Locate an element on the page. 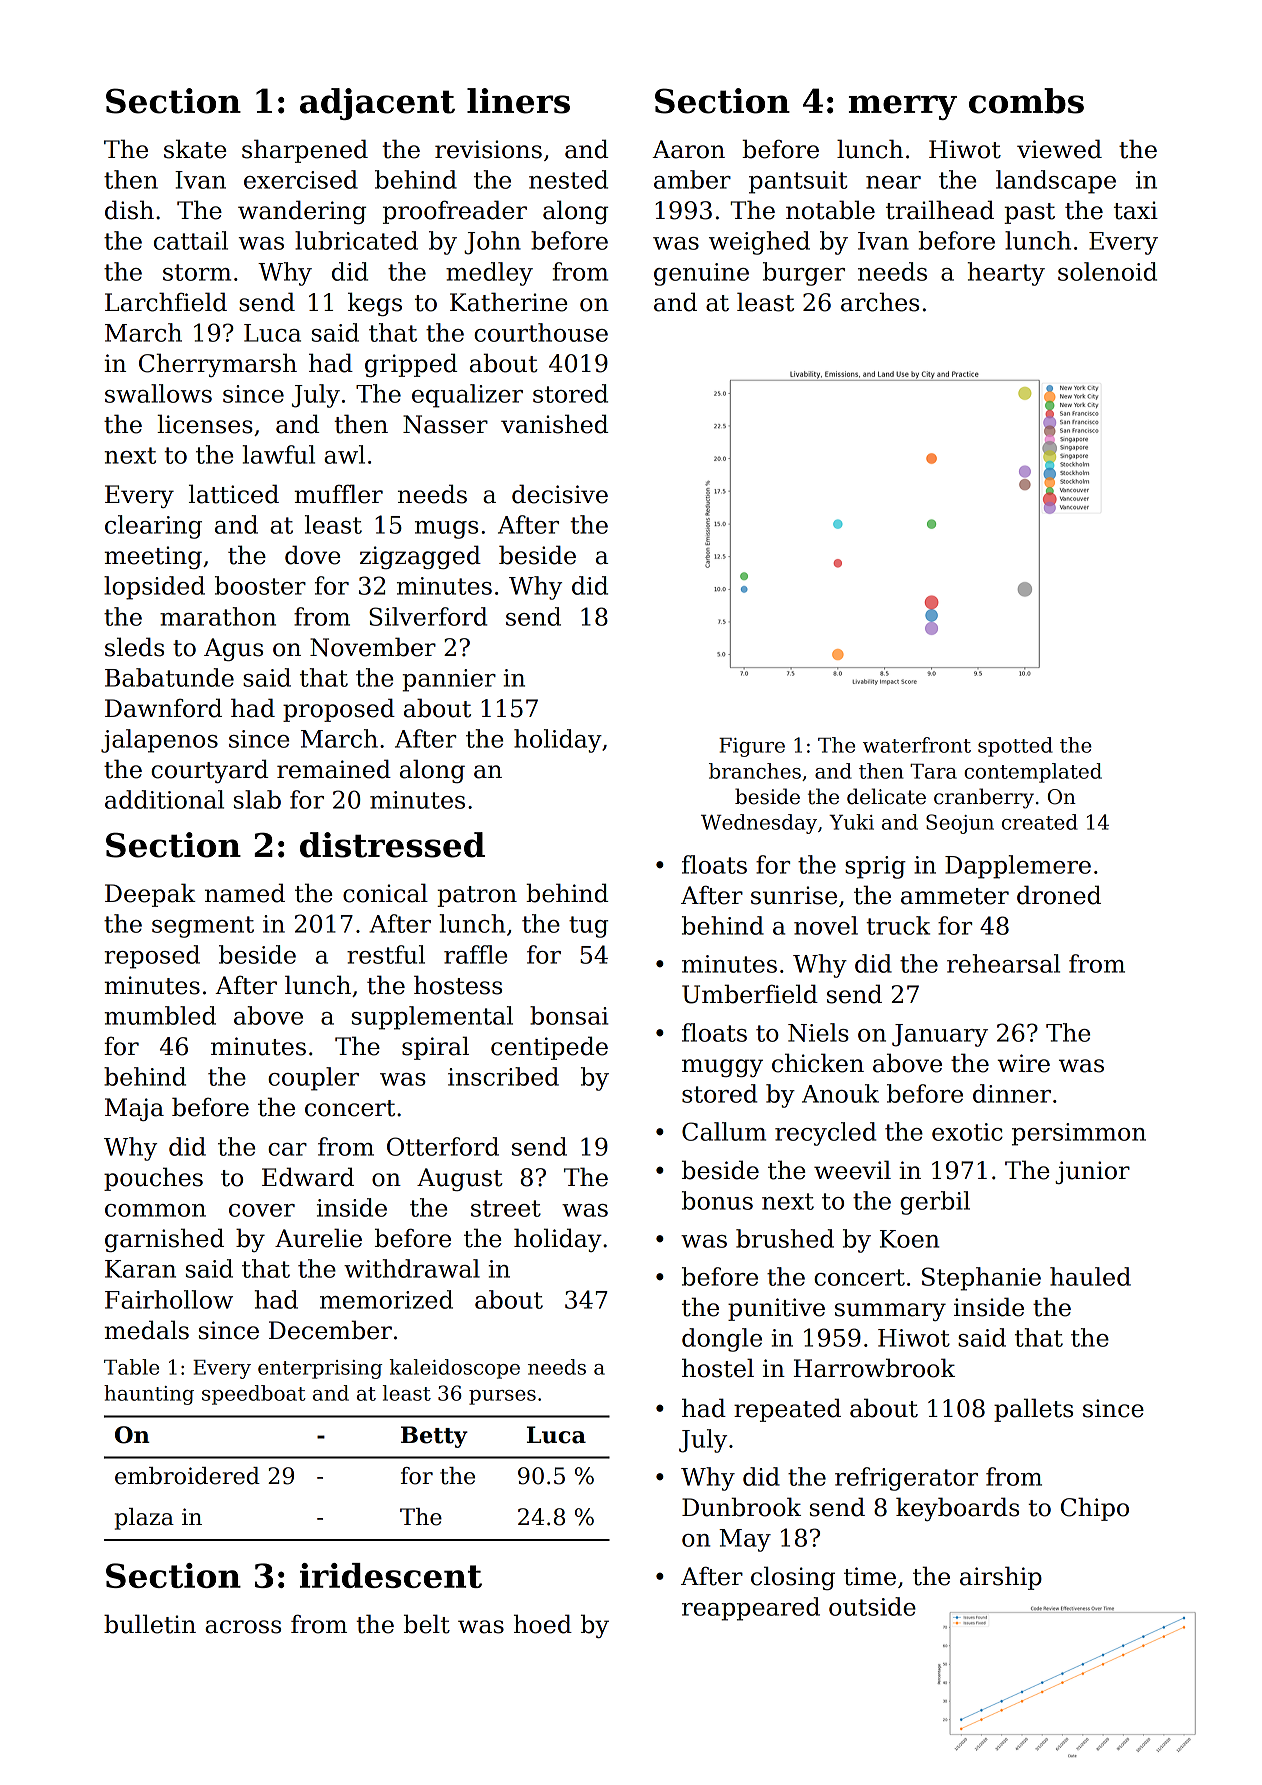 The image size is (1262, 1785). branches is located at coordinates (755, 771).
